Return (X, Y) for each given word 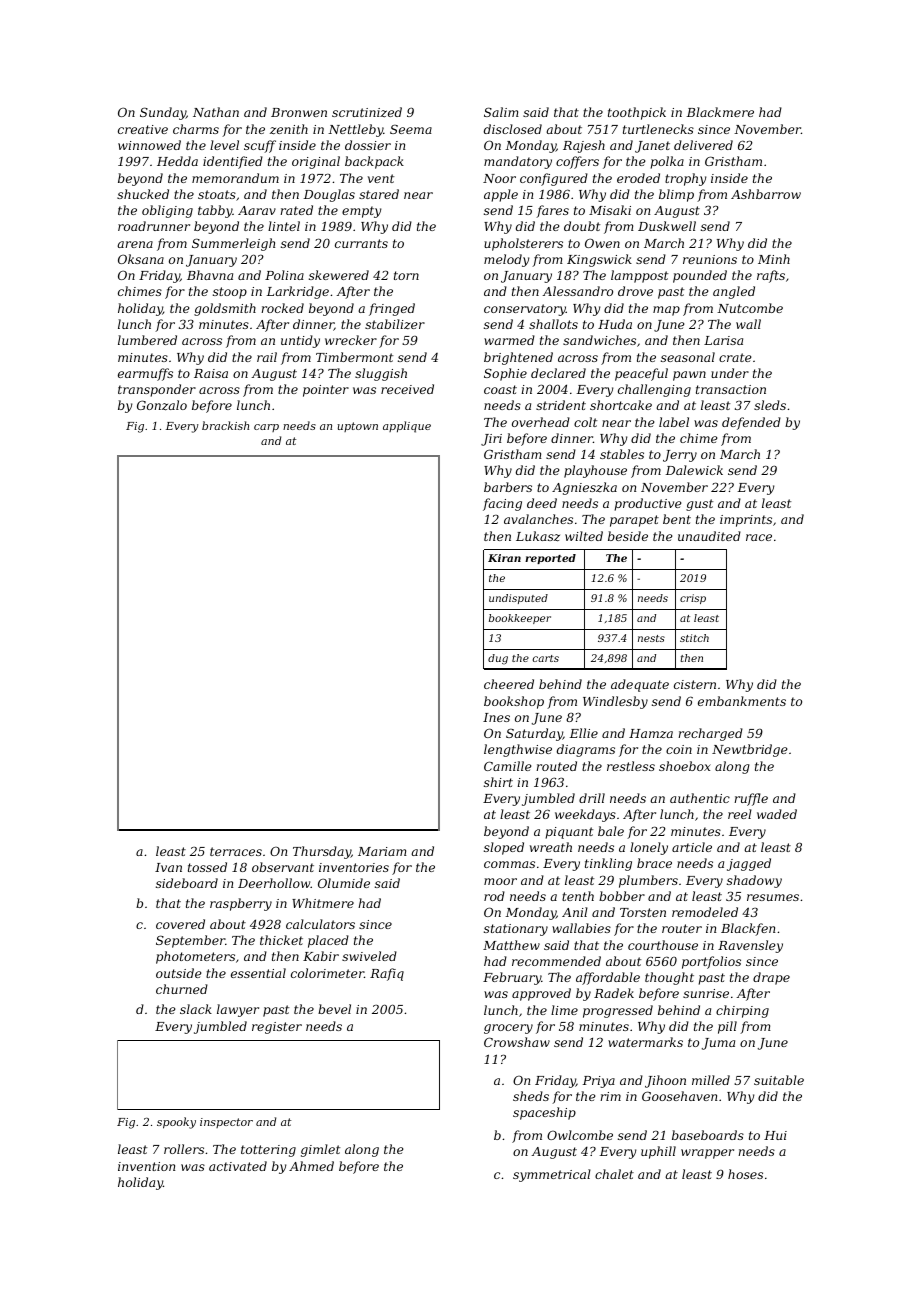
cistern (695, 684)
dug (498, 659)
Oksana (141, 259)
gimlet (320, 1150)
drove (635, 291)
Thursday (322, 852)
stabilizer (395, 324)
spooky (176, 1123)
